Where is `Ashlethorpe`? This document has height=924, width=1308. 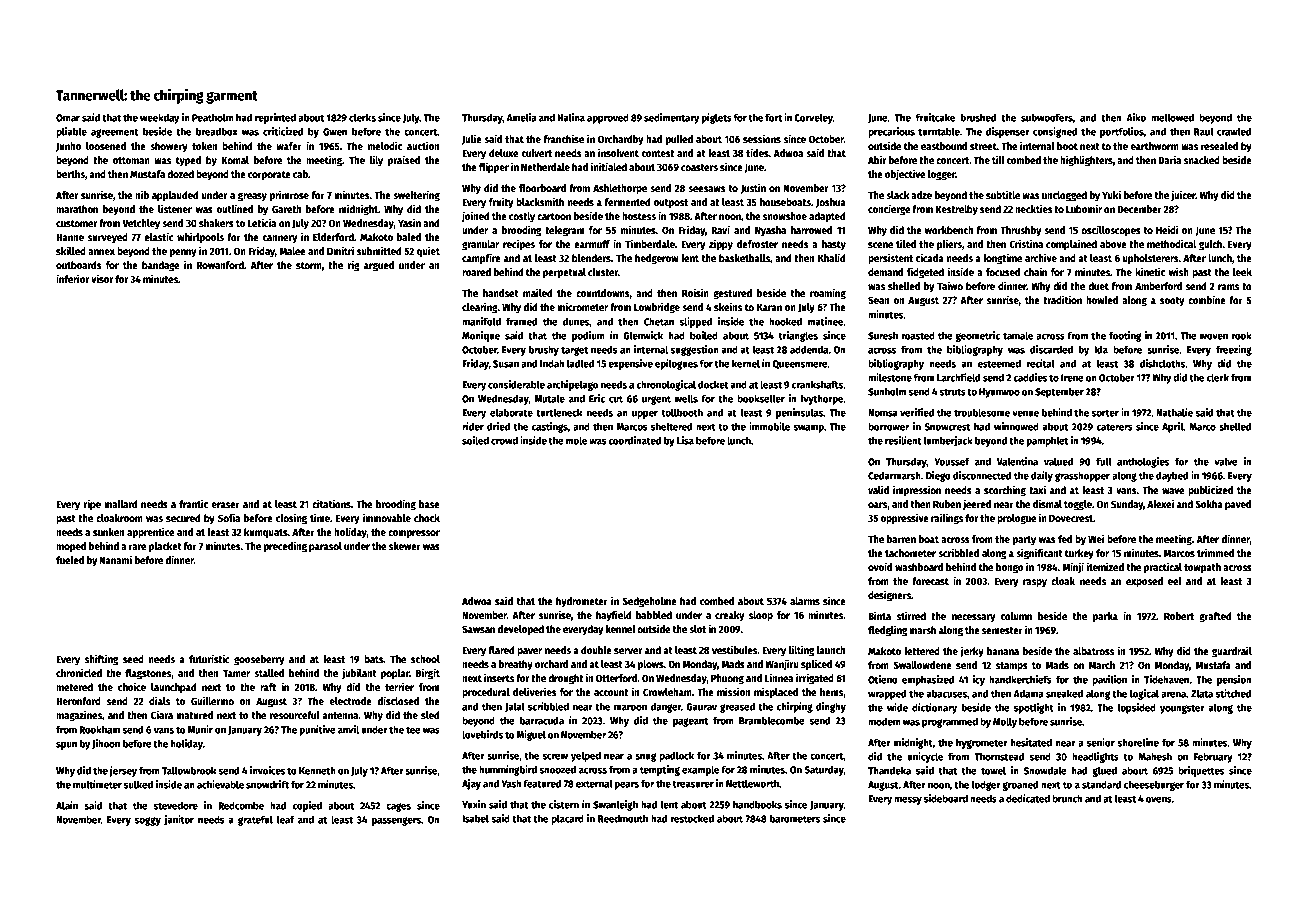
Ashlethorpe is located at coordinates (620, 189).
